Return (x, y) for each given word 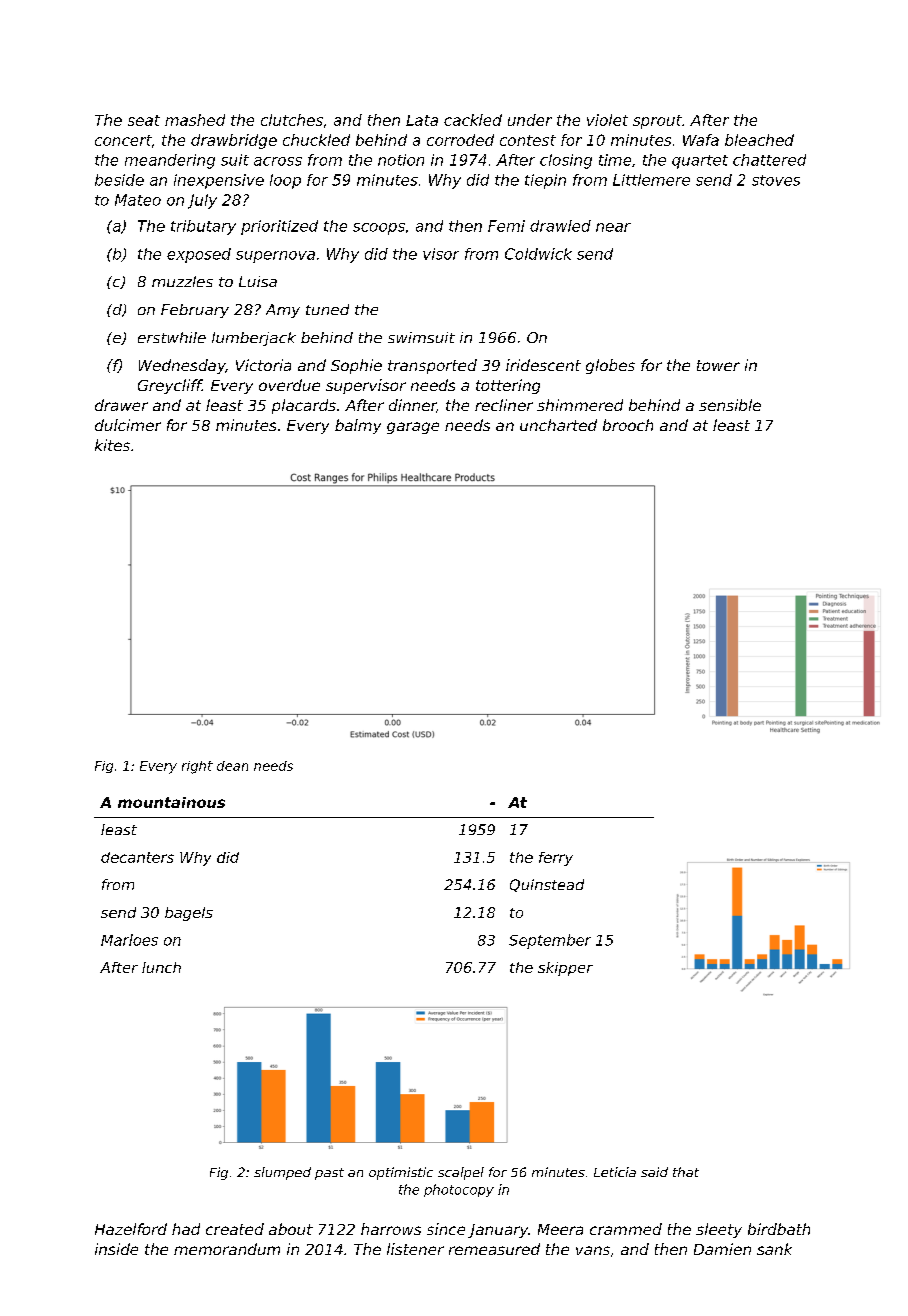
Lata (422, 120)
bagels (189, 914)
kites (112, 445)
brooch (628, 425)
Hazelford (131, 1229)
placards (304, 406)
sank (774, 1249)
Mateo (138, 200)
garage (413, 428)
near (613, 227)
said (654, 1172)
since (446, 1229)
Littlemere (651, 180)
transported (432, 366)
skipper (565, 969)
